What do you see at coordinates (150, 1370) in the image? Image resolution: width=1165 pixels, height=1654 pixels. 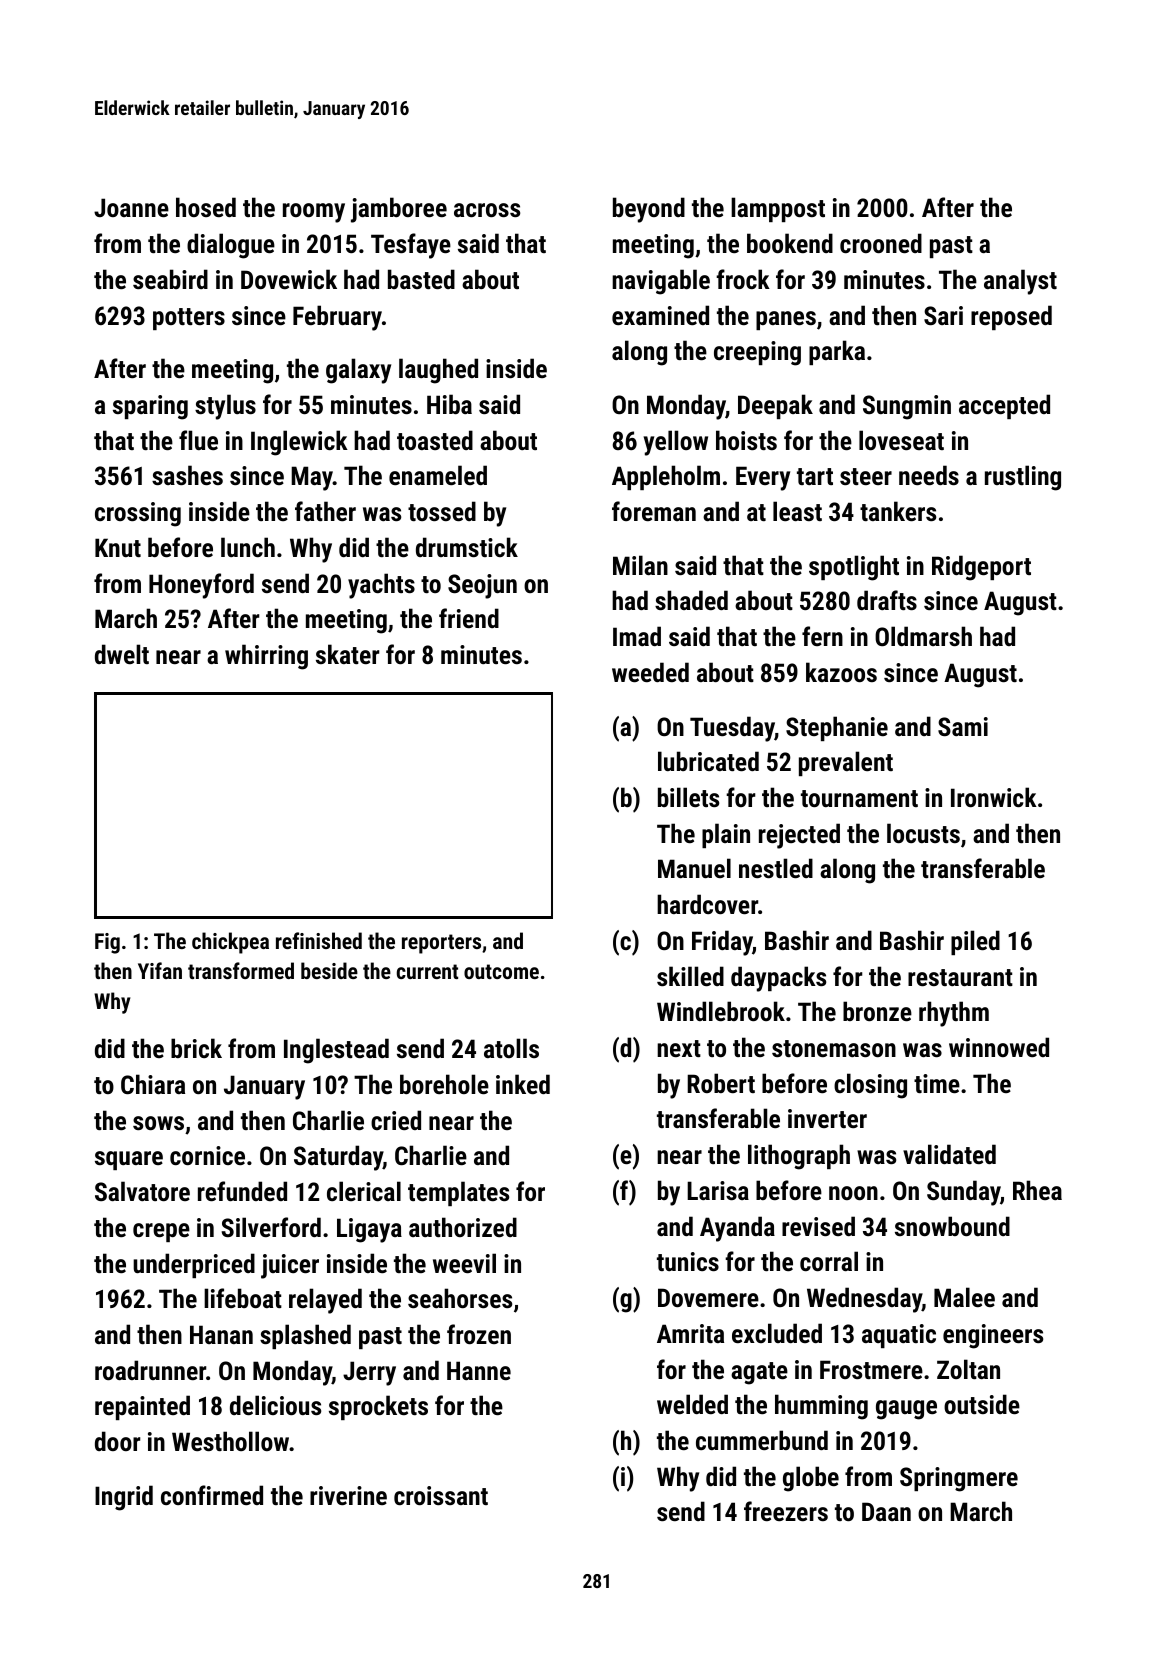 I see `roadrunner` at bounding box center [150, 1370].
